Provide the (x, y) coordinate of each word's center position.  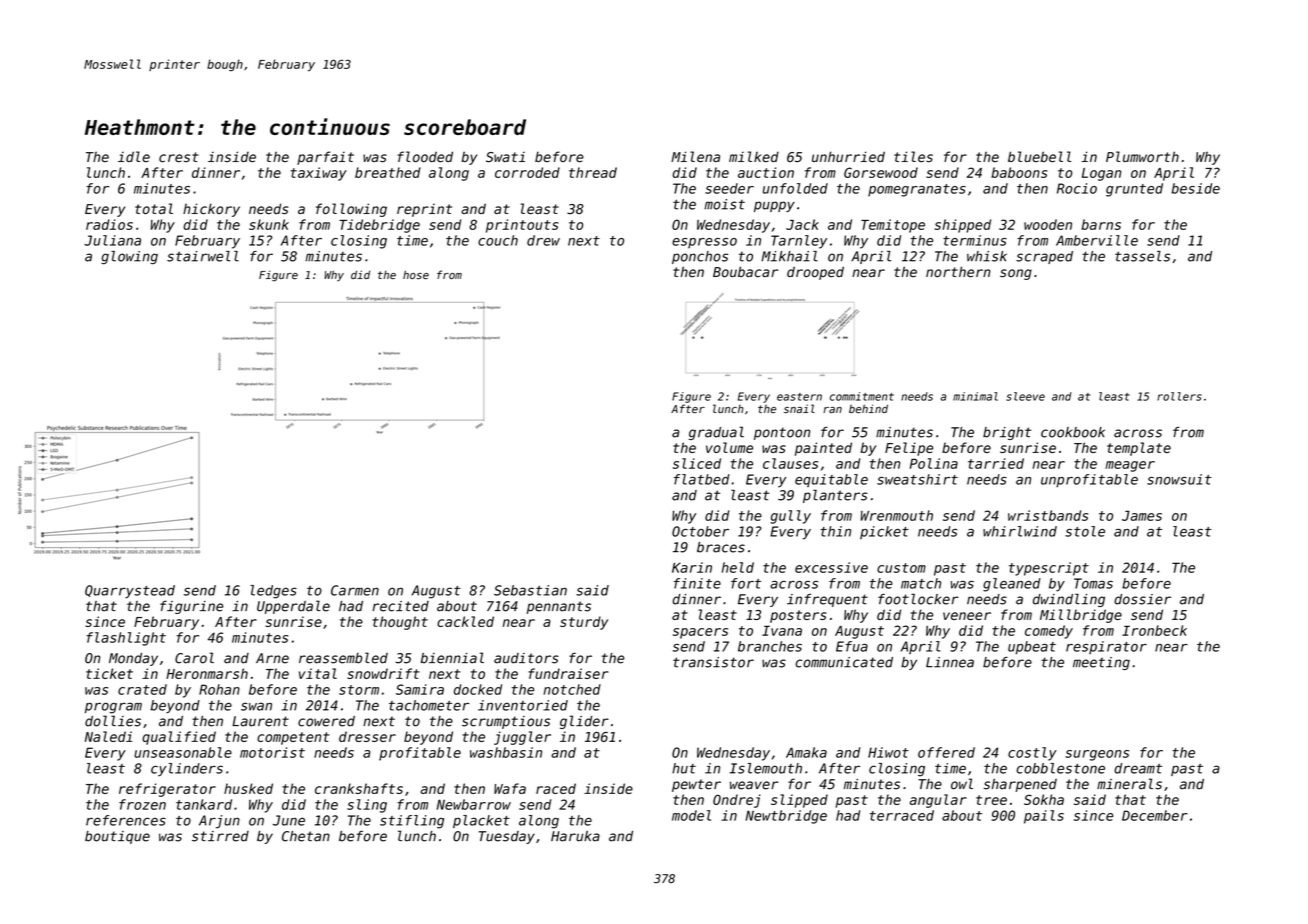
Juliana (112, 240)
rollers (1179, 396)
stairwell (203, 256)
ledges (273, 592)
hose (416, 275)
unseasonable (183, 752)
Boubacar (745, 272)
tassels (1142, 256)
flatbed (702, 479)
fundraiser (568, 673)
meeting (1101, 663)
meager (1130, 466)
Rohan (219, 689)
